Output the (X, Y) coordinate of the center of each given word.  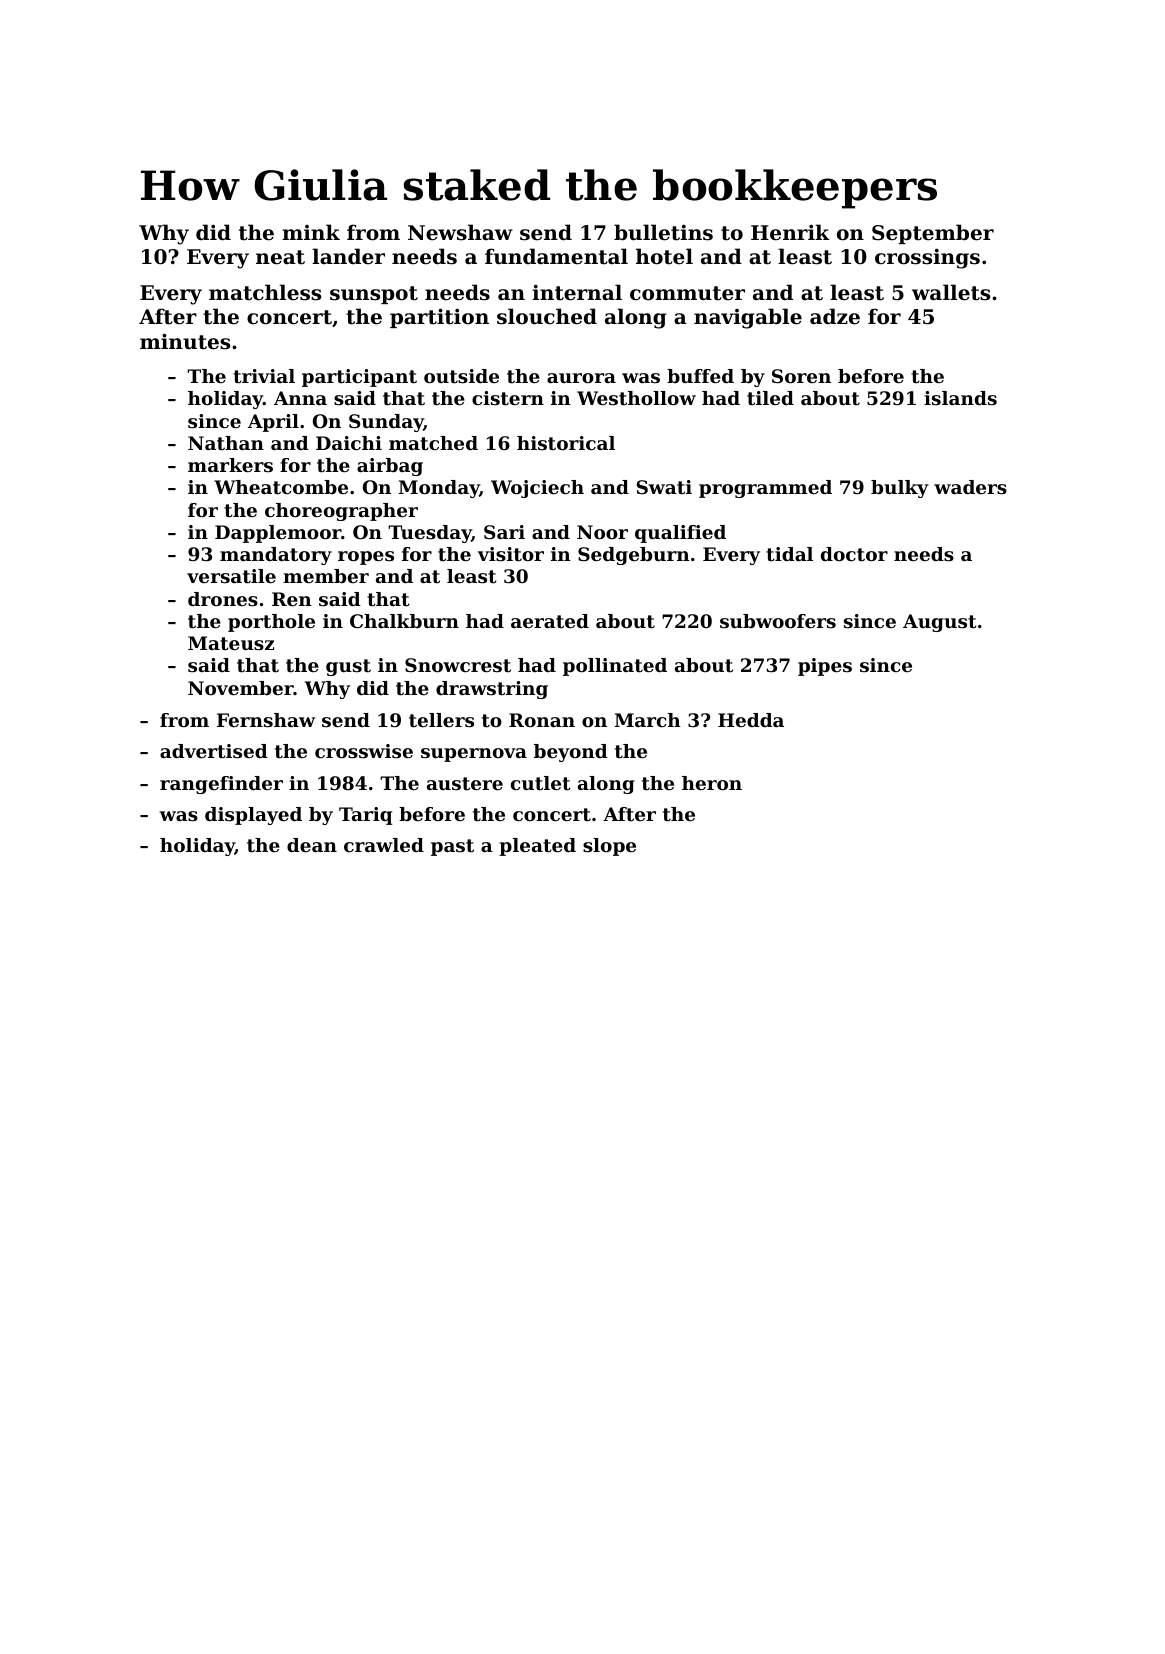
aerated (550, 621)
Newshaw (460, 232)
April (273, 423)
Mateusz (231, 643)
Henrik (790, 232)
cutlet (541, 783)
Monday (439, 489)
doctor (854, 554)
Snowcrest (458, 665)
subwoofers (778, 621)
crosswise (364, 751)
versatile (231, 576)
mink (311, 232)
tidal (789, 554)
